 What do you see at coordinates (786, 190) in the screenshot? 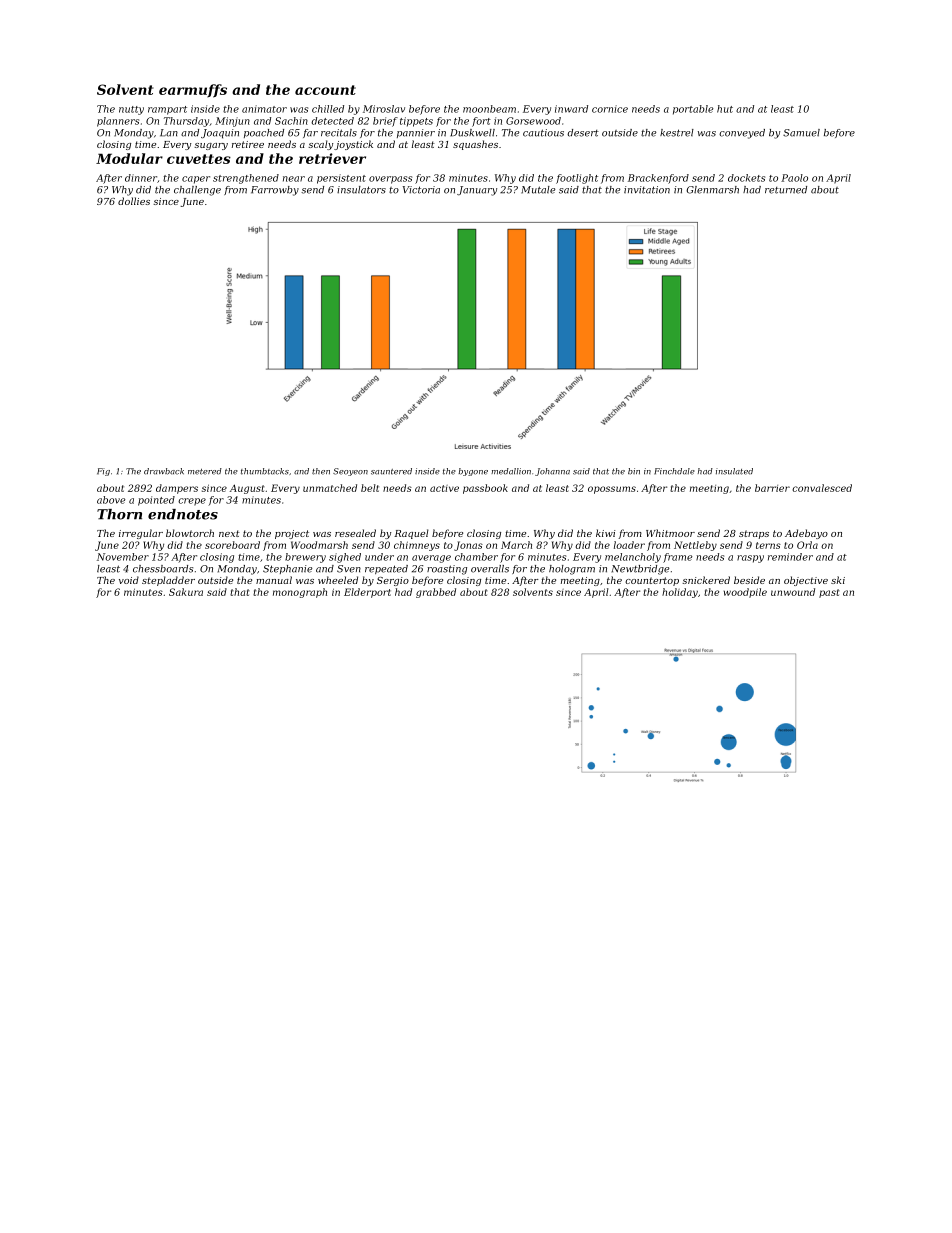
I see `returned` at bounding box center [786, 190].
